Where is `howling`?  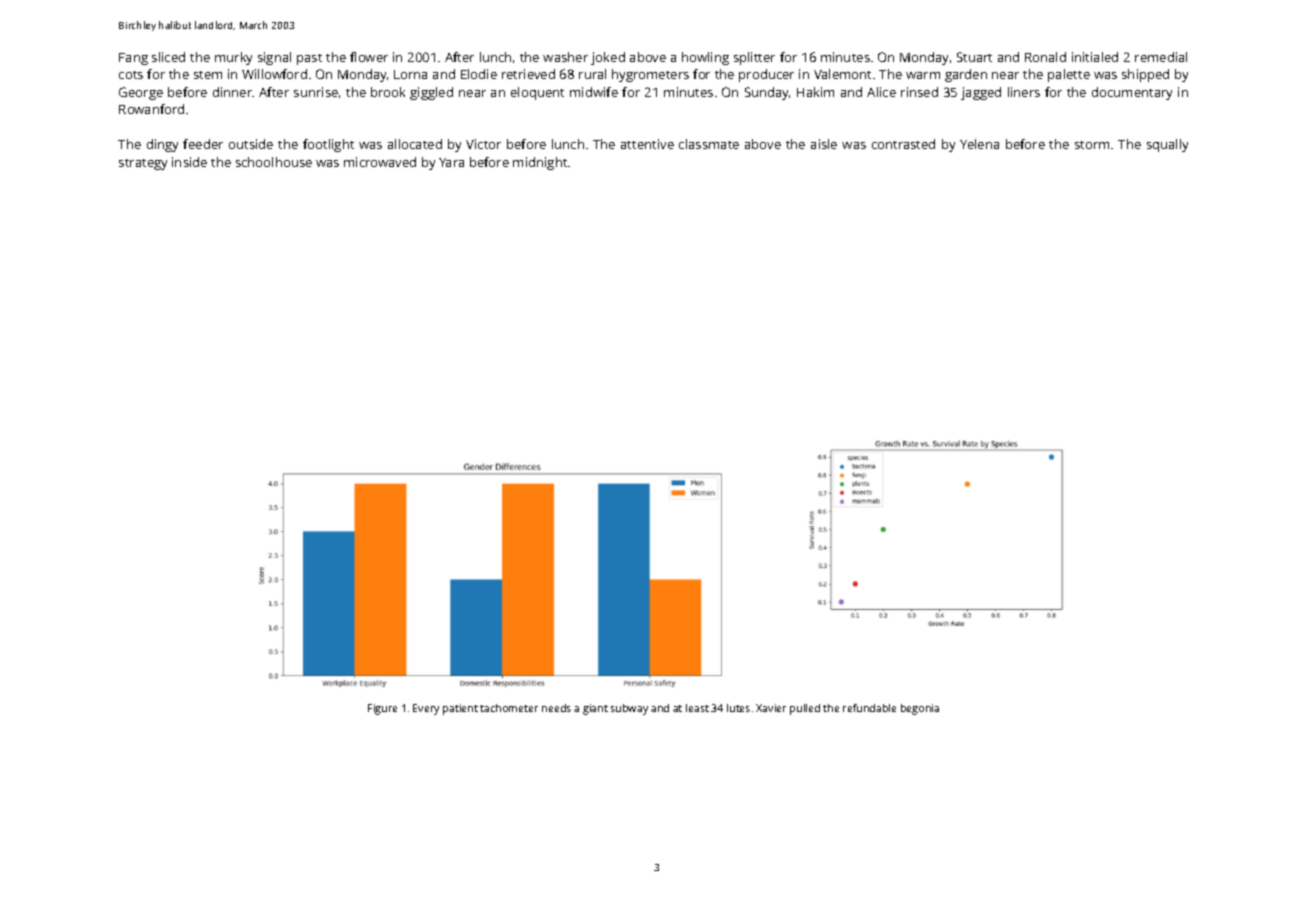 howling is located at coordinates (705, 58).
